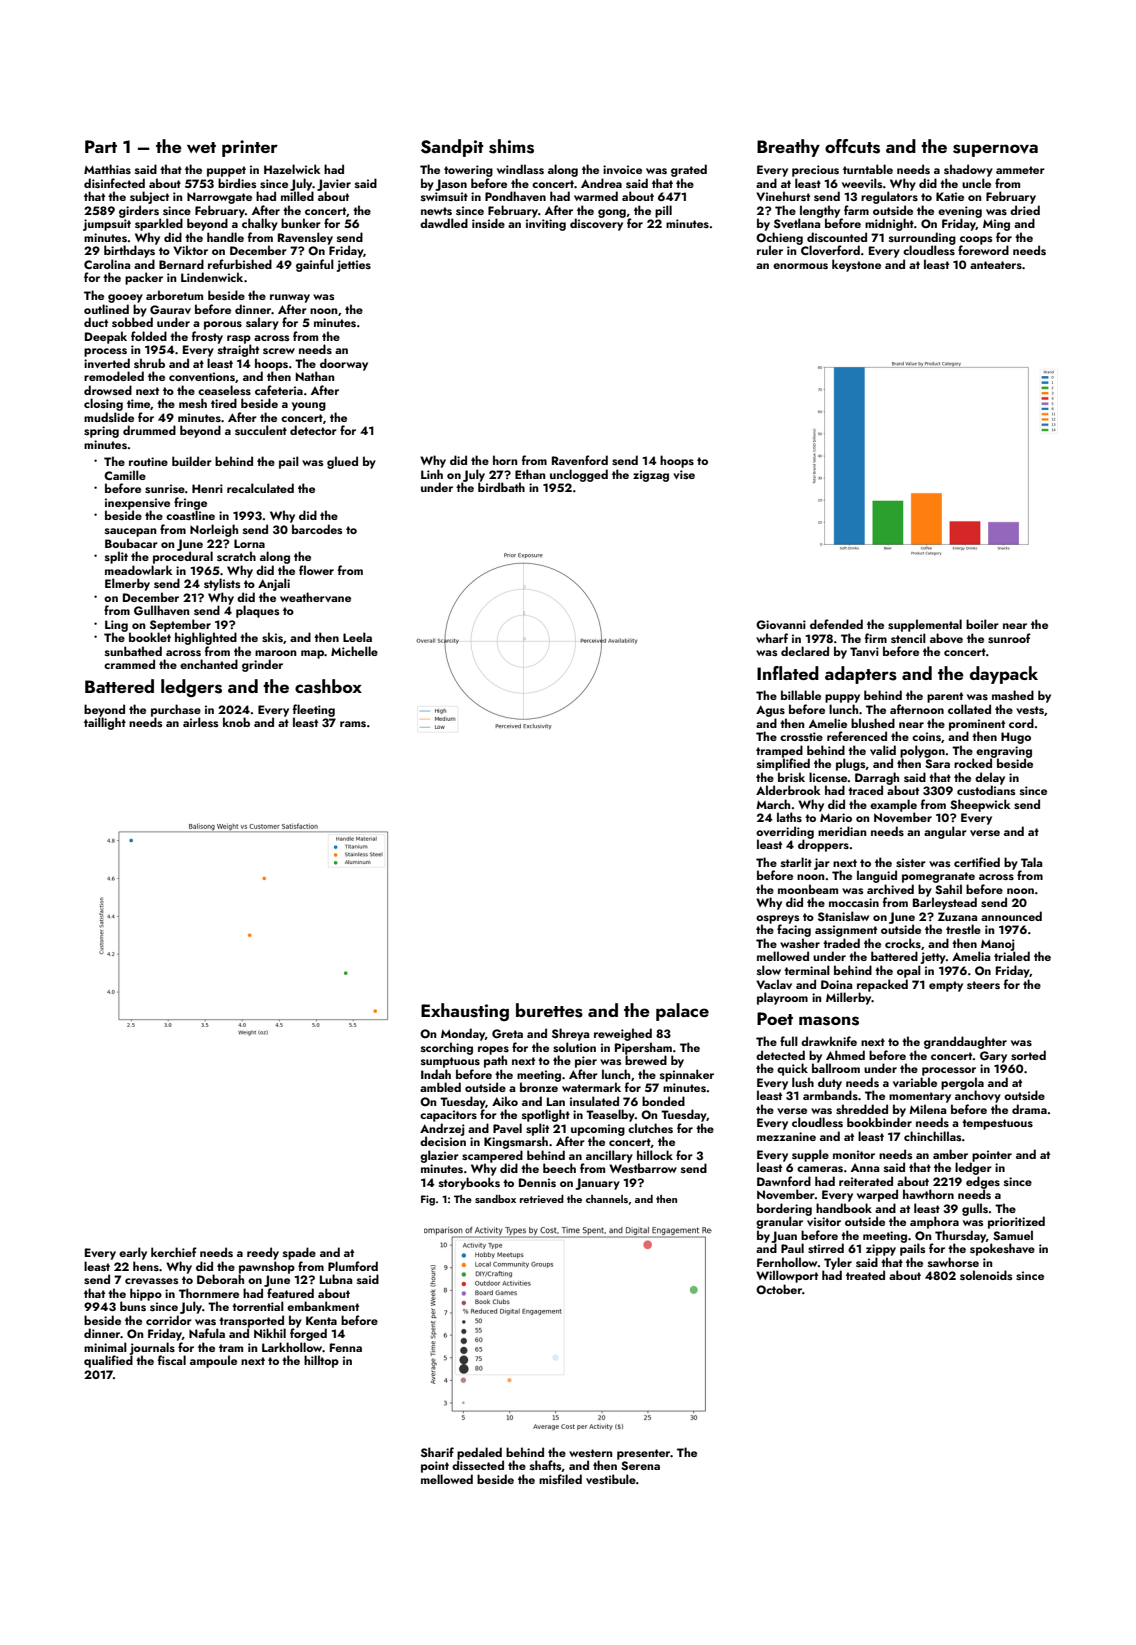 Image resolution: width=1136 pixels, height=1645 pixels. I want to click on runway, so click(290, 298).
